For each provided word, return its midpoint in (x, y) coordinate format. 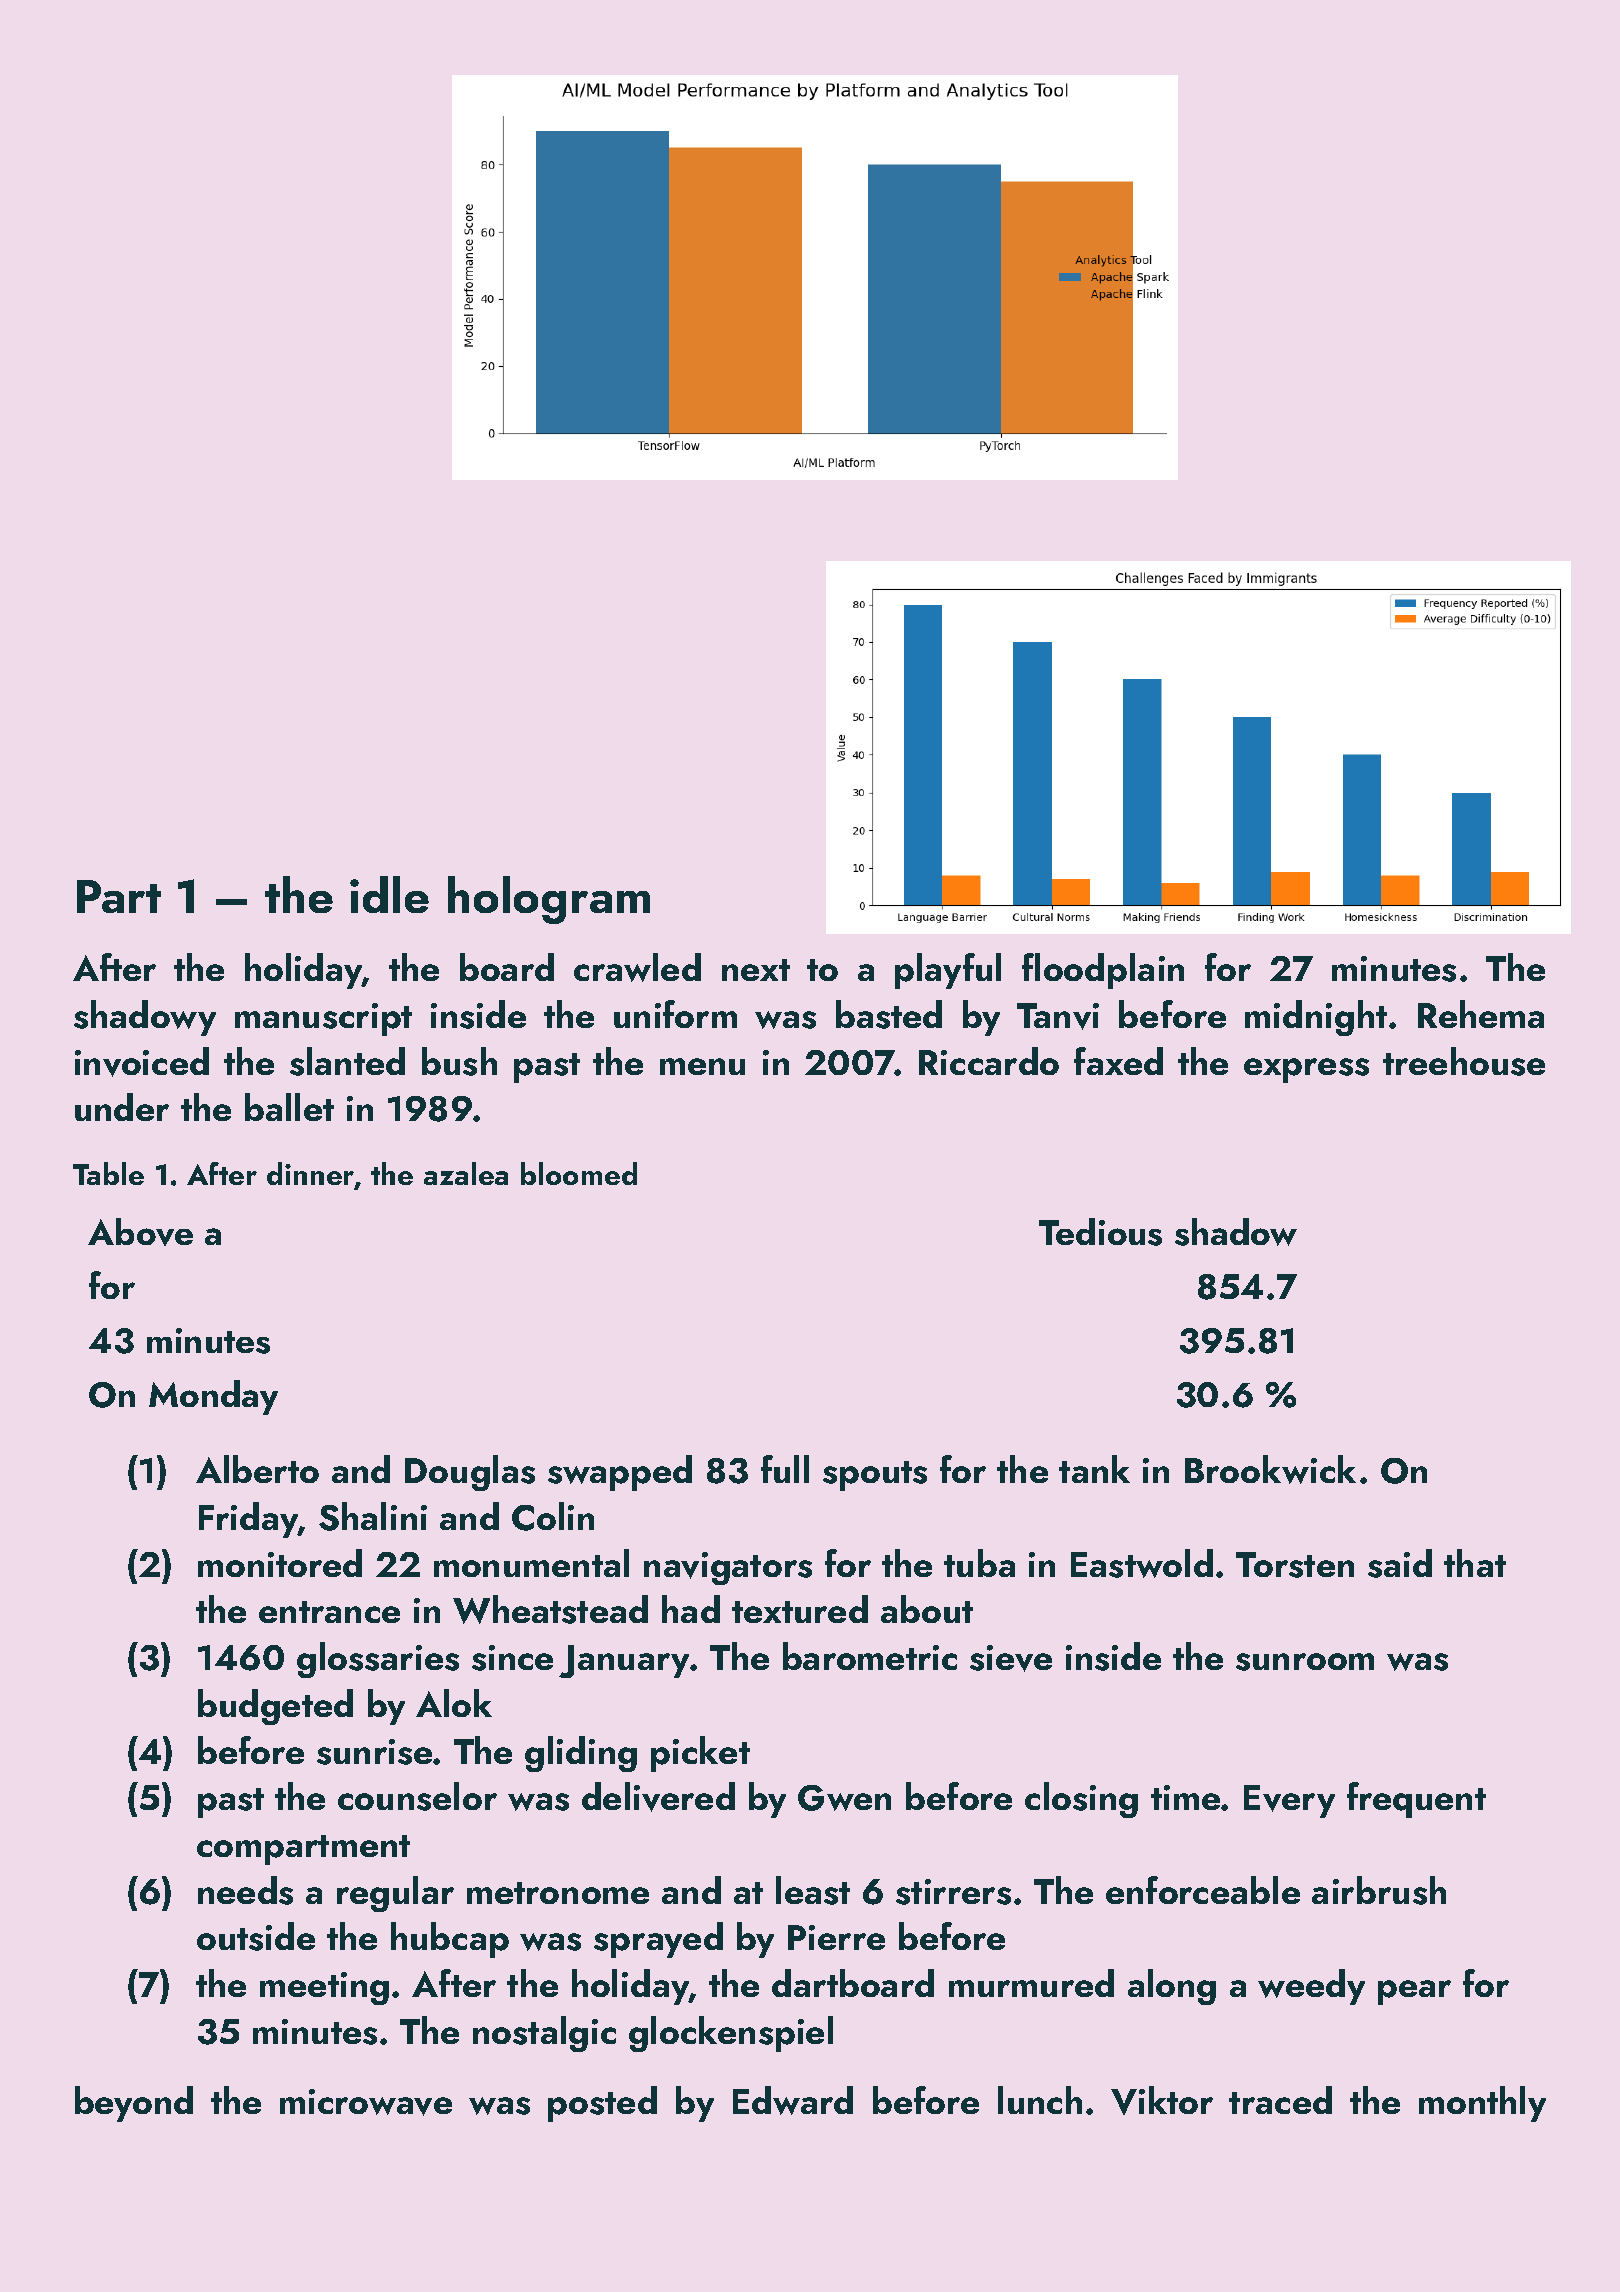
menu (702, 1066)
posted (602, 2104)
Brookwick (1270, 1469)
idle (389, 894)
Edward (793, 2100)
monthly (1482, 2104)
